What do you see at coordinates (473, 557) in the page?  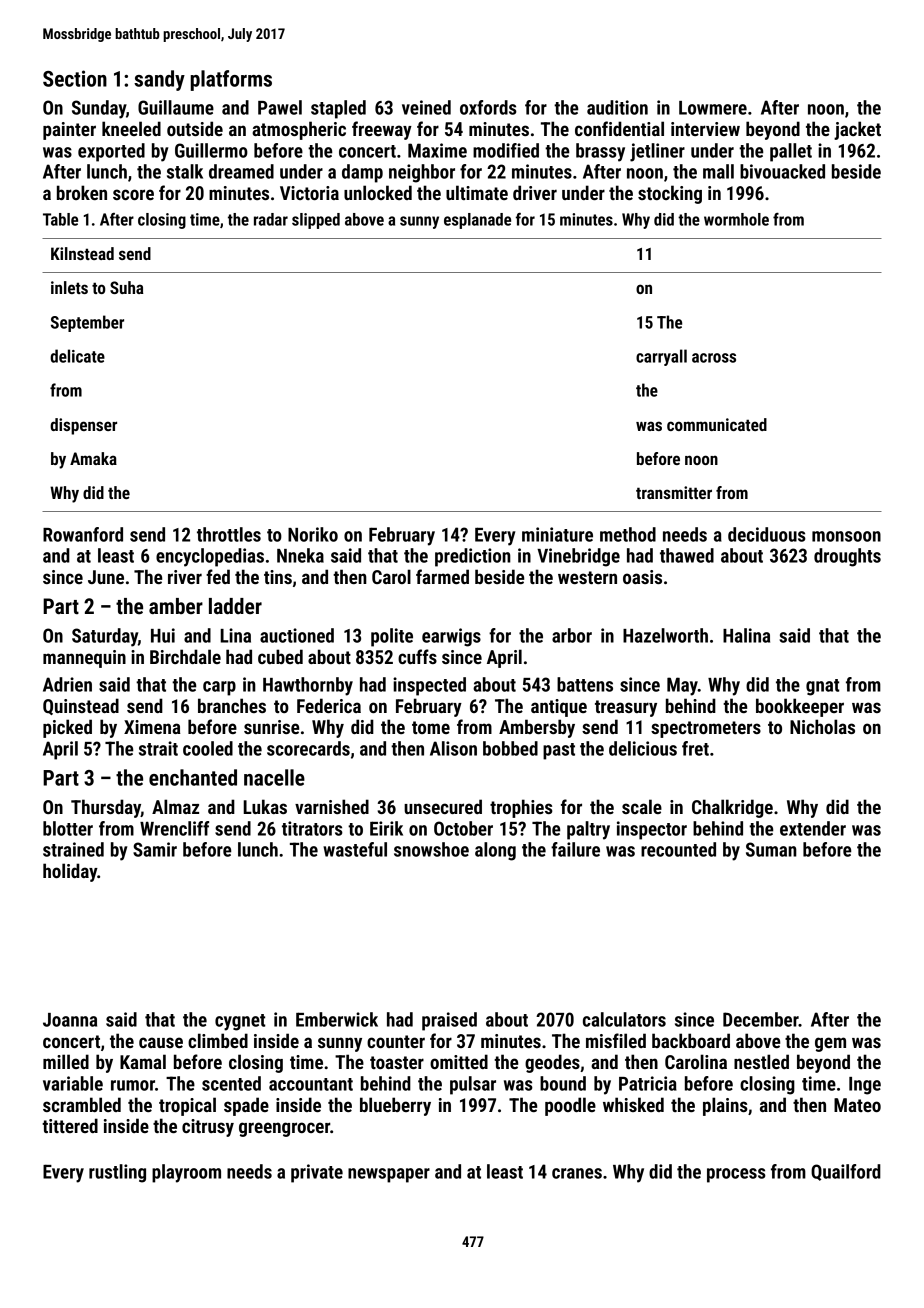 I see `prediction` at bounding box center [473, 557].
